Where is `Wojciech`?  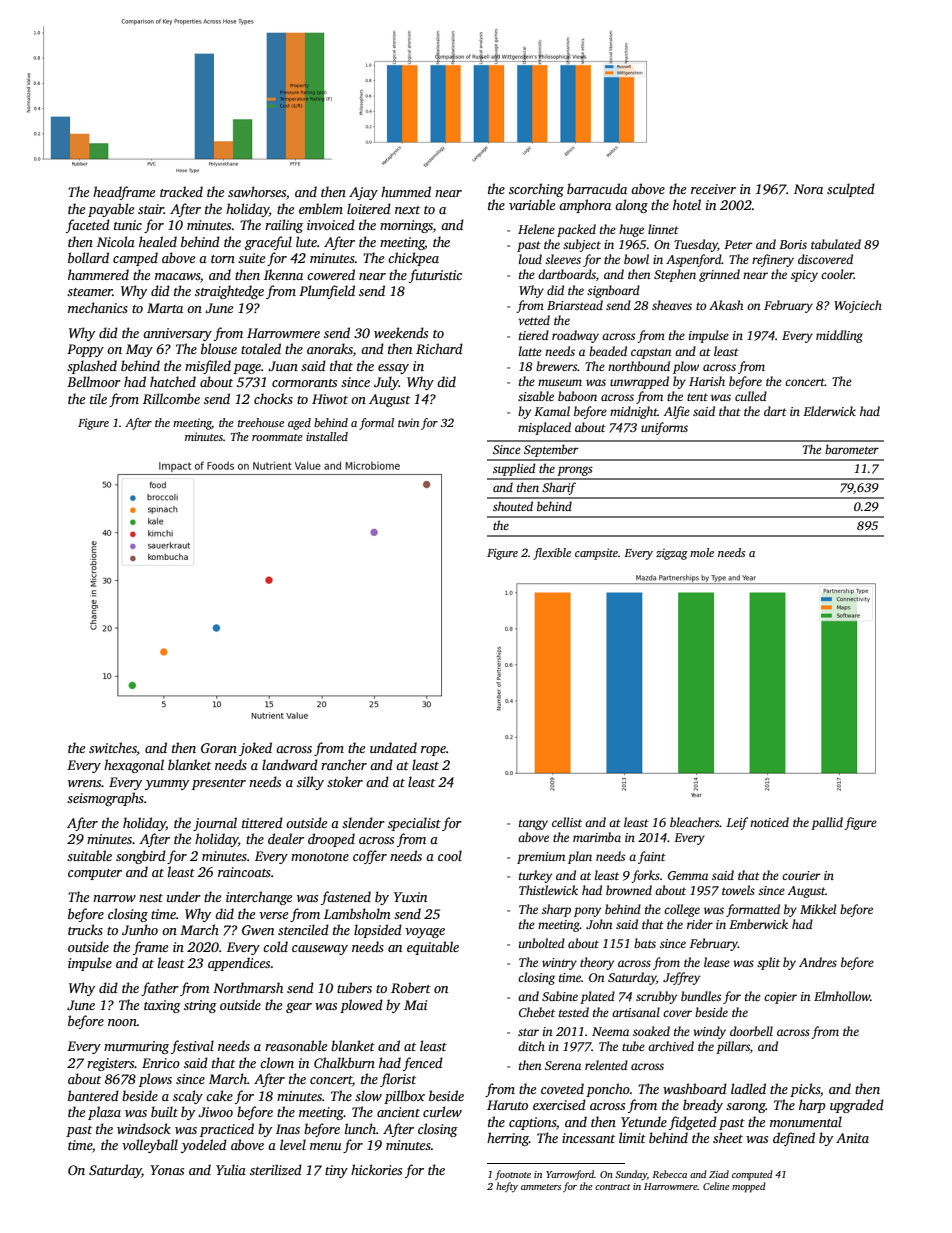
Wojciech is located at coordinates (858, 306).
